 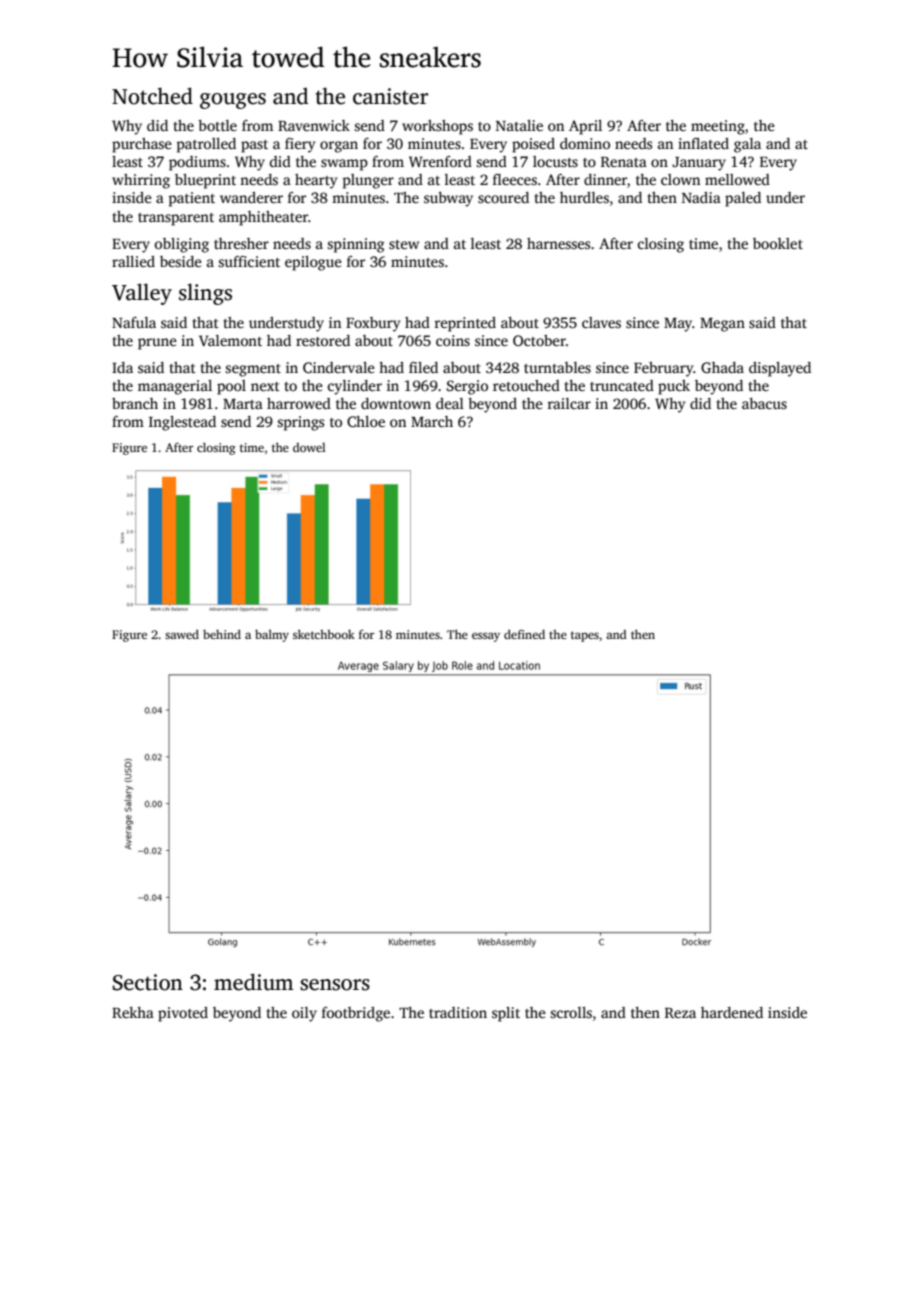 I want to click on spinning, so click(x=355, y=245).
